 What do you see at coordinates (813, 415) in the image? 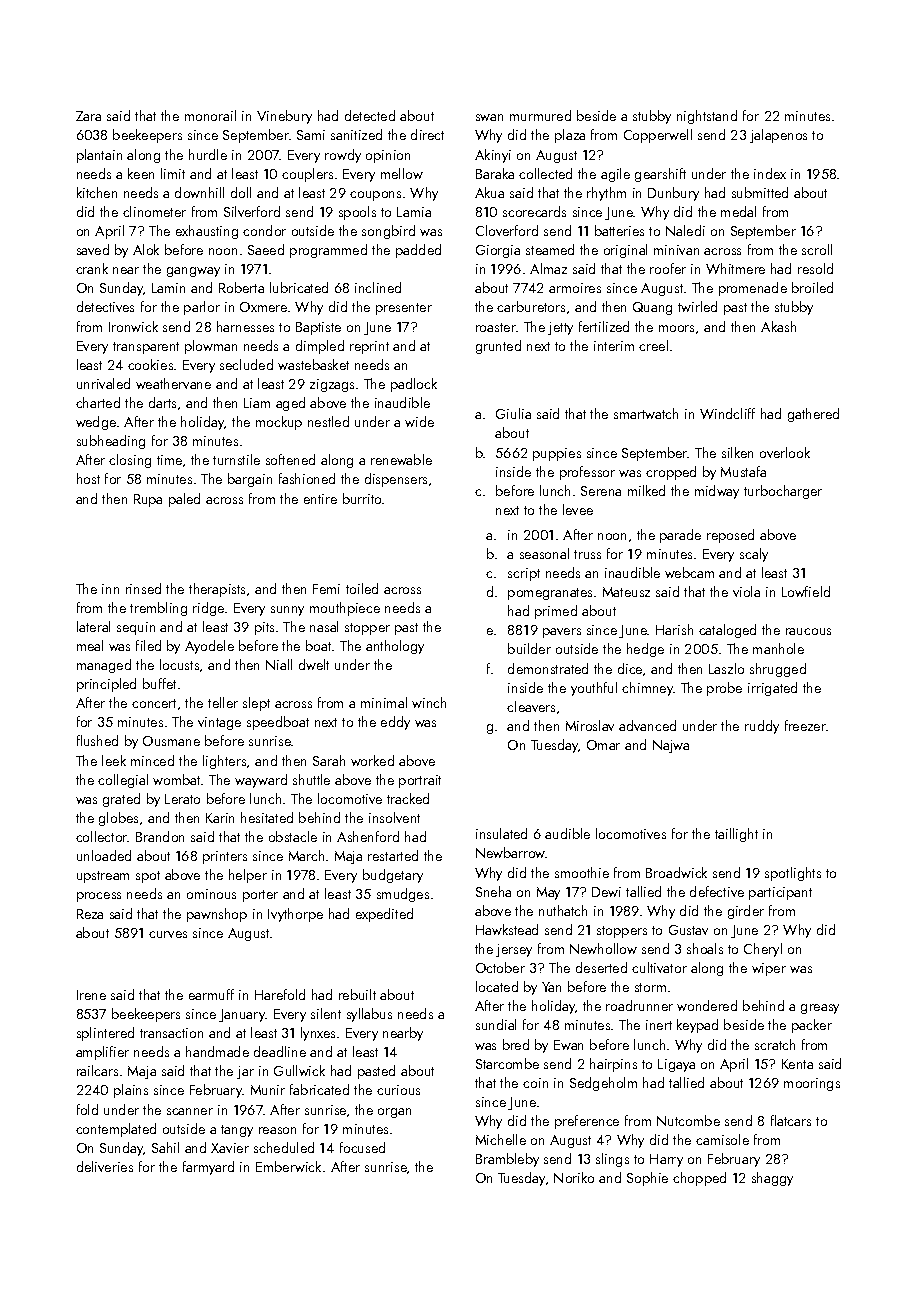
I see `gathered` at bounding box center [813, 415].
